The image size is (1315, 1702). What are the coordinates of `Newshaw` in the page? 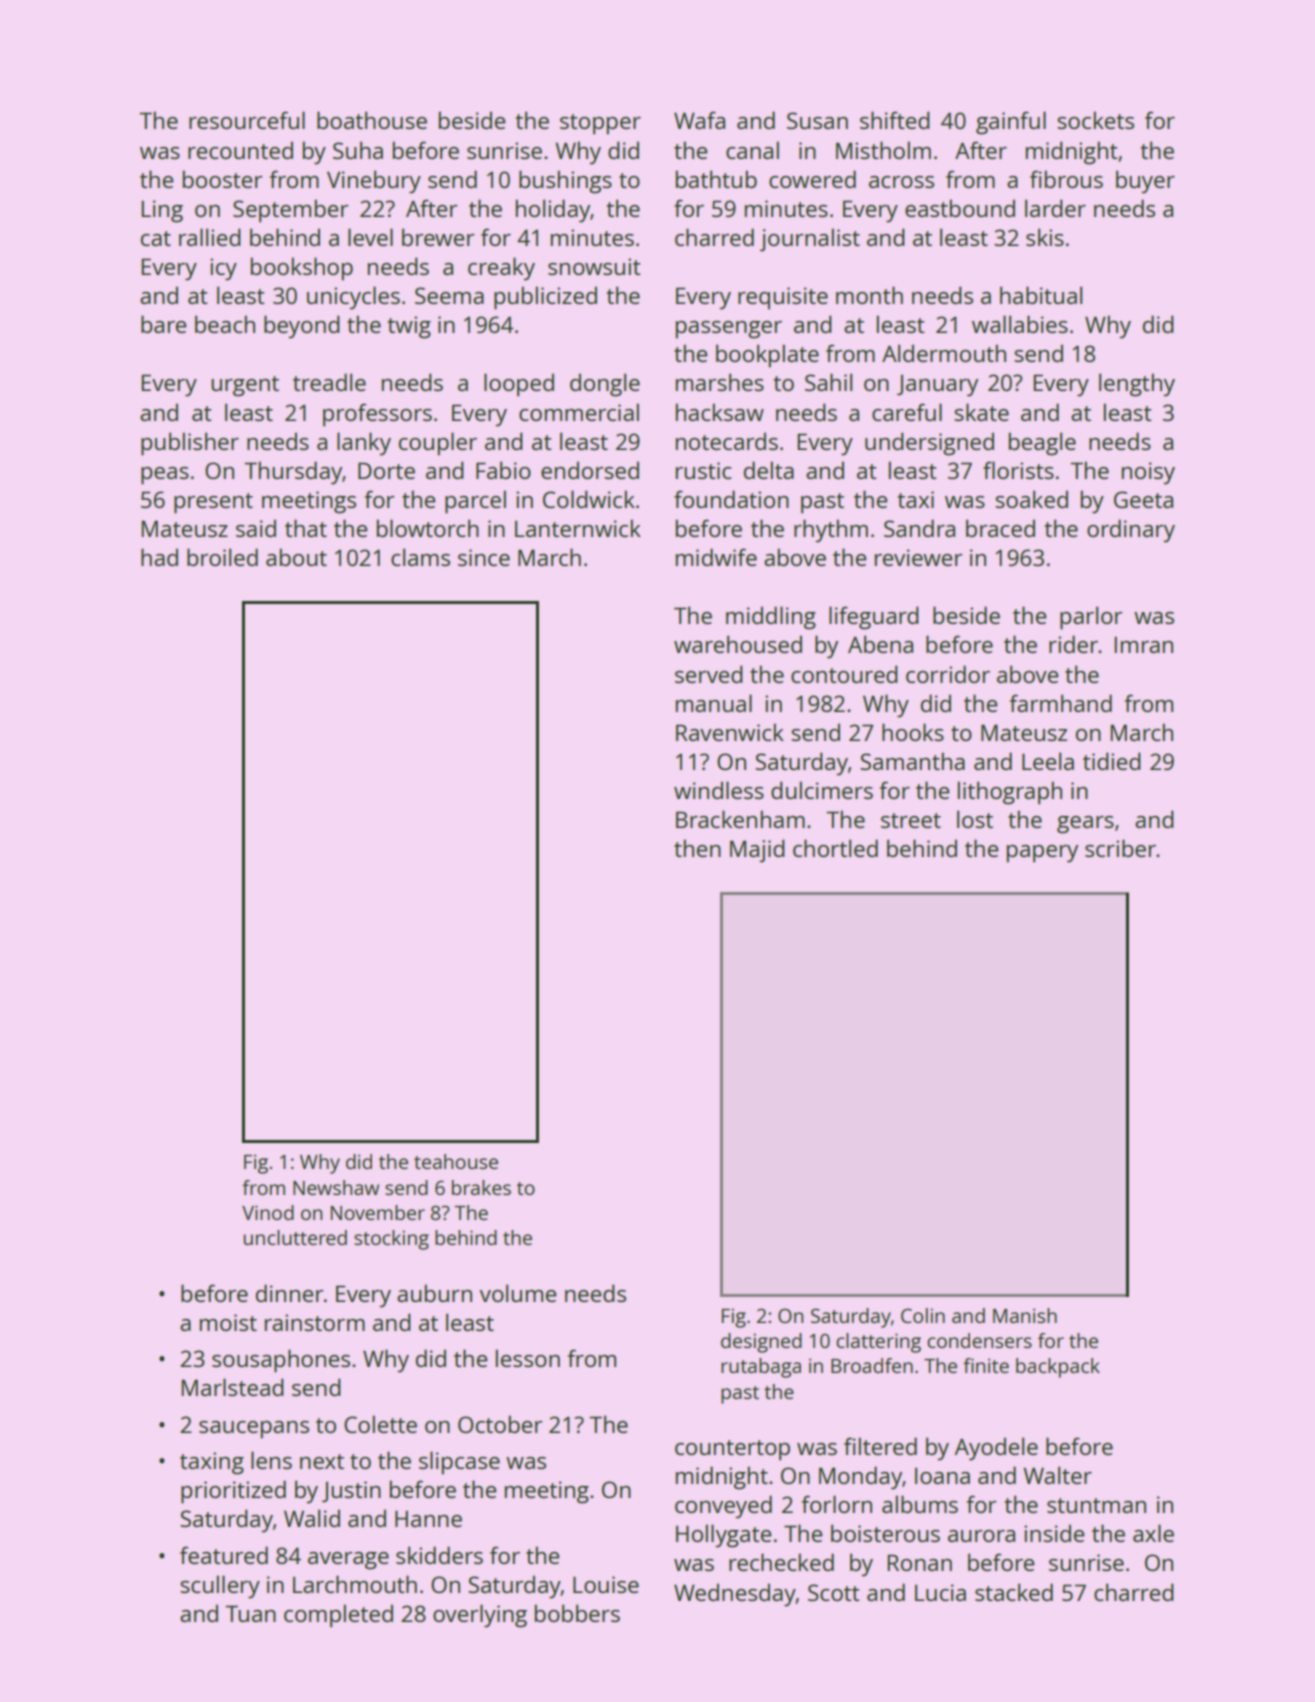 It's located at (336, 1187).
